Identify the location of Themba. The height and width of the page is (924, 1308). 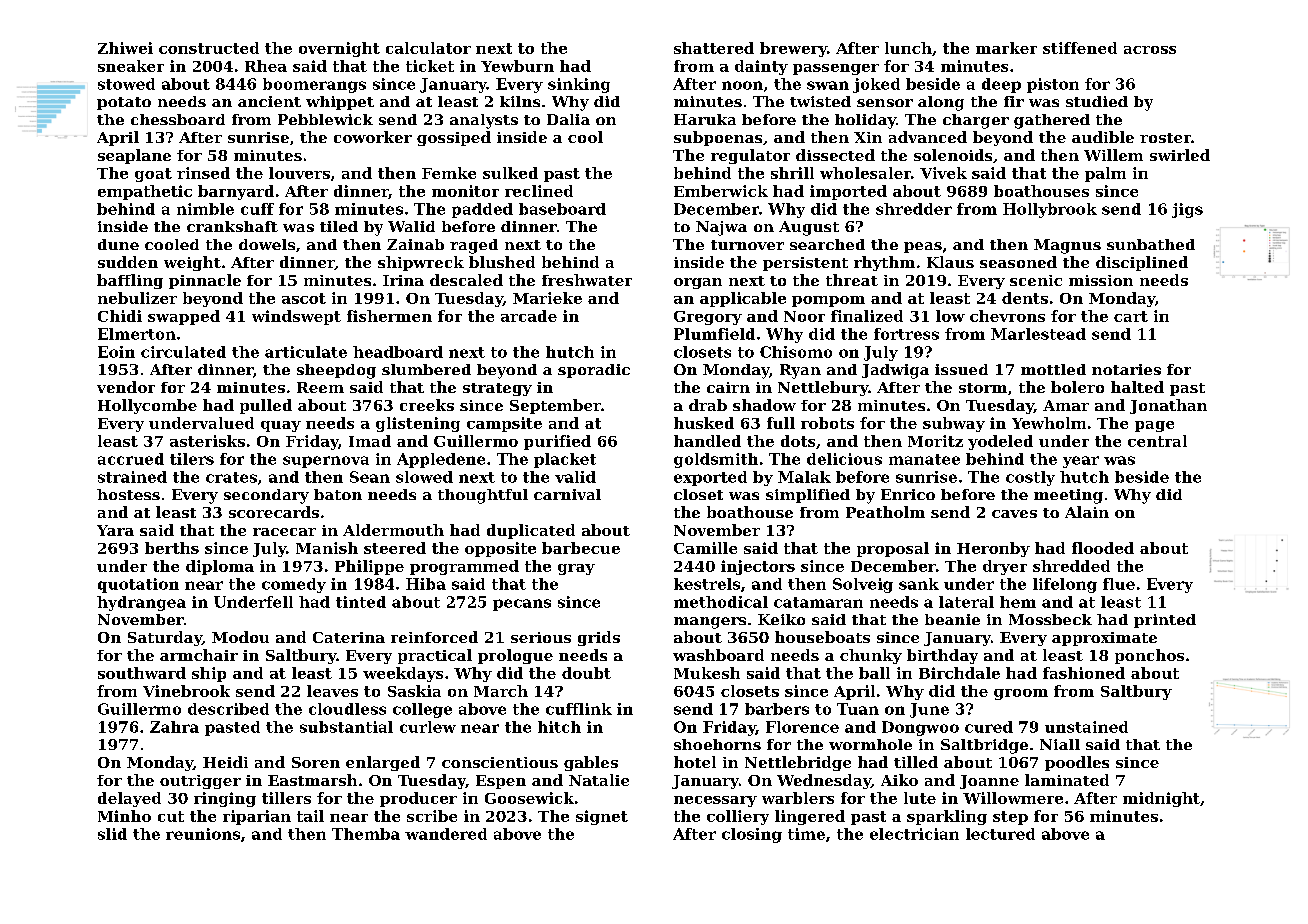
(366, 834).
